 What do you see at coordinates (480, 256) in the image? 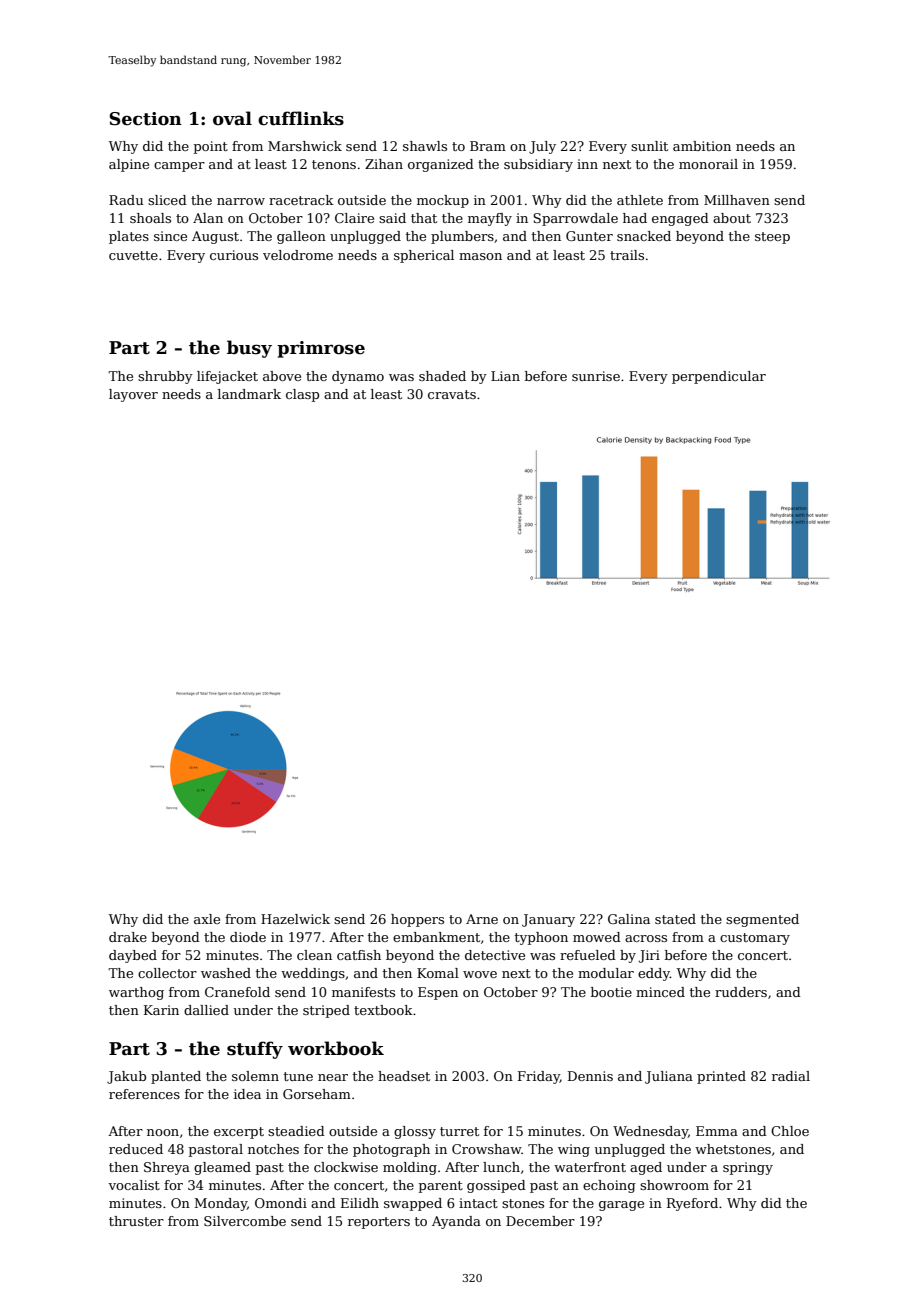
I see `mason` at bounding box center [480, 256].
